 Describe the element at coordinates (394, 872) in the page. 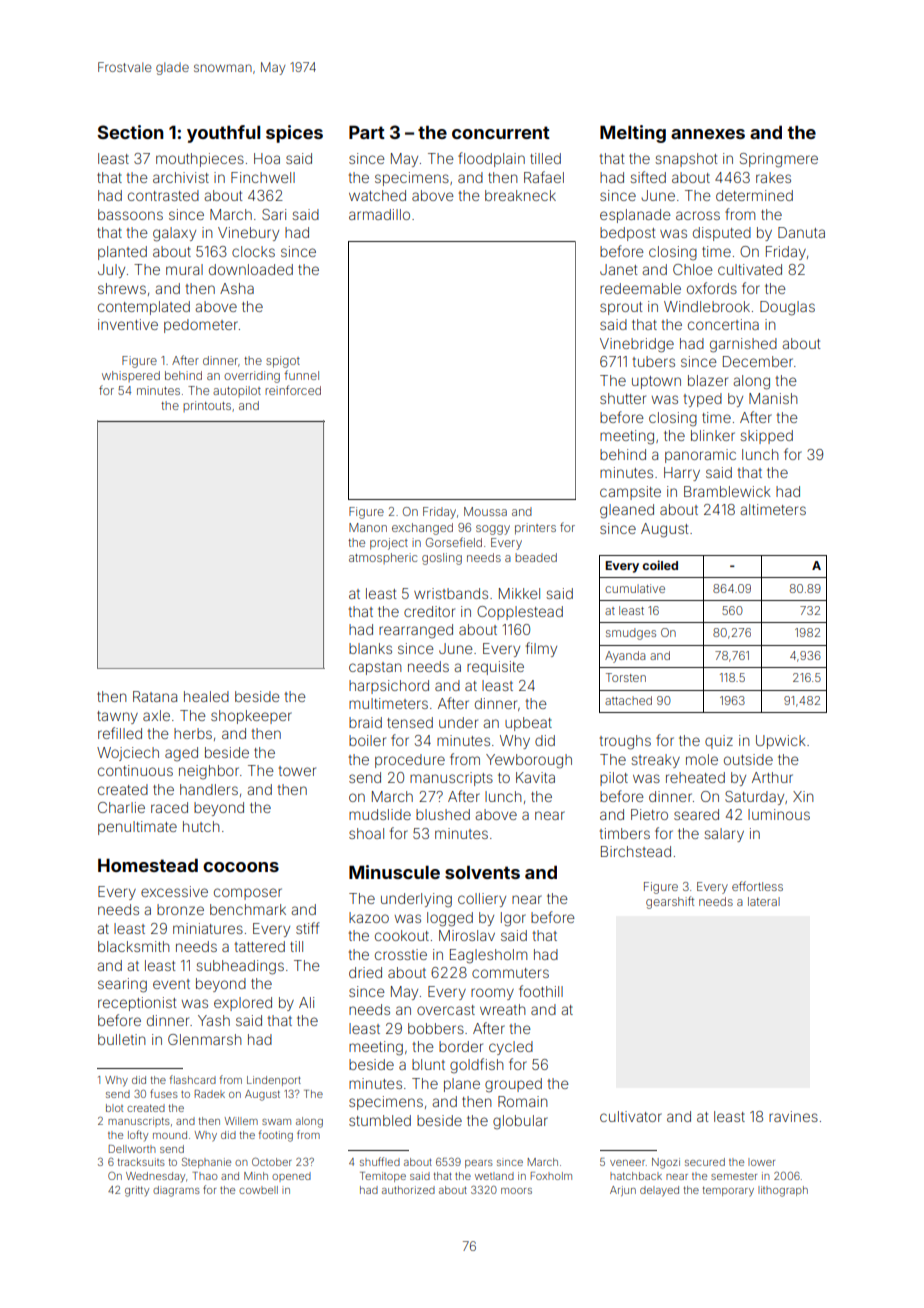

I see `Minuscule` at that location.
